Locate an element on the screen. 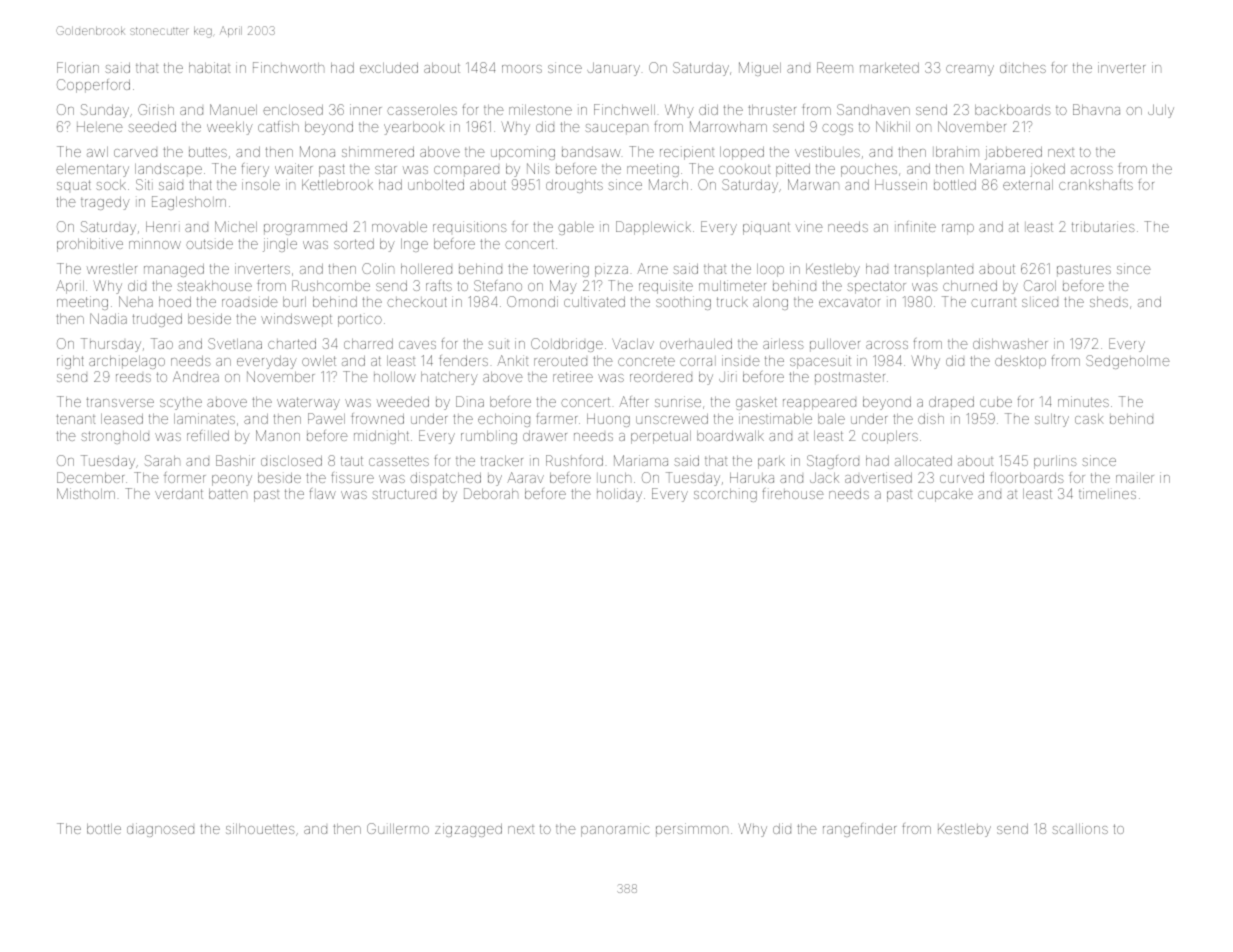 Image resolution: width=1233 pixels, height=952 pixels. timelines is located at coordinates (1107, 493).
